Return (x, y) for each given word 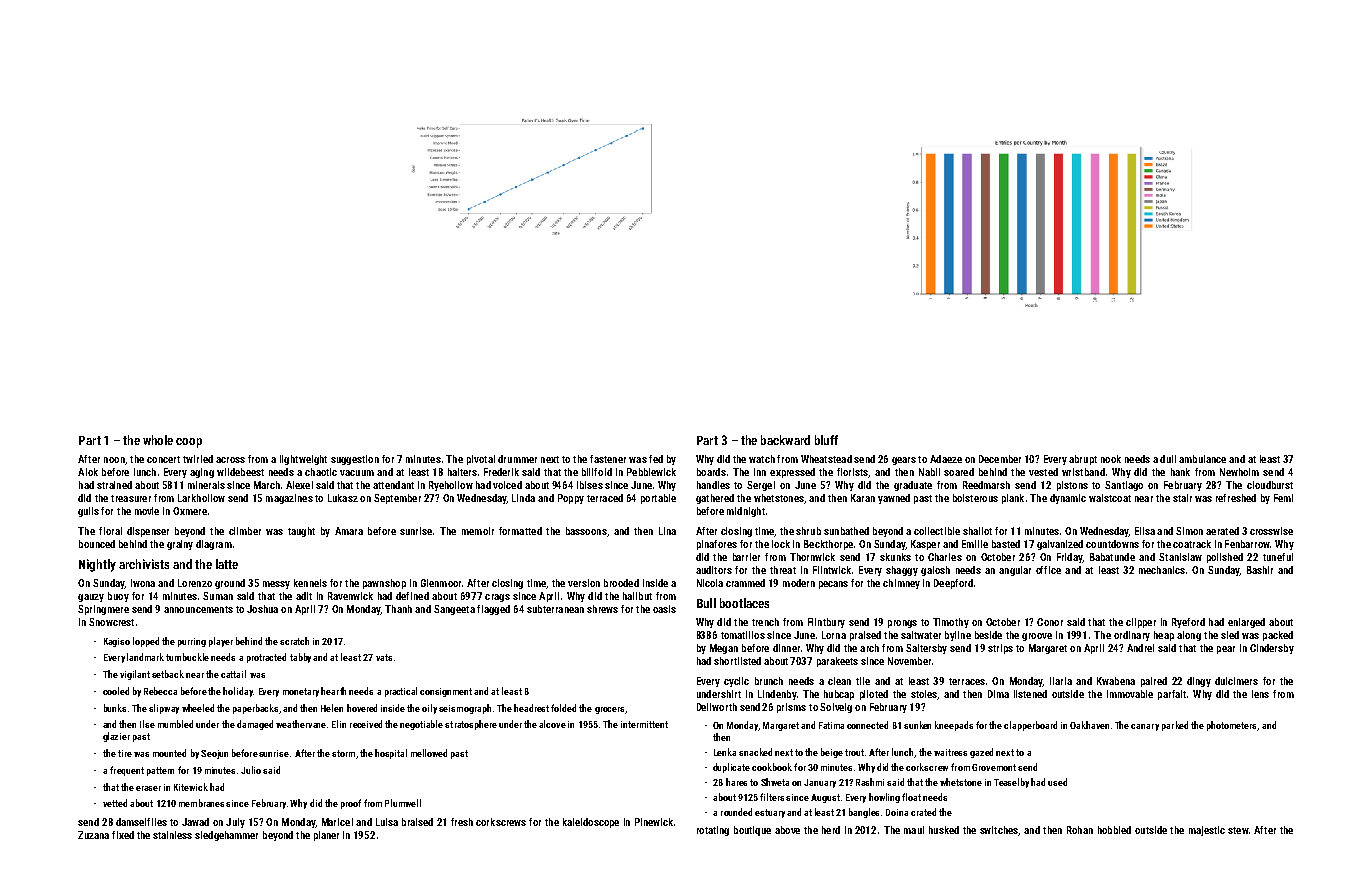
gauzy (91, 598)
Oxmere (190, 511)
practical (401, 692)
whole (158, 440)
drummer (517, 459)
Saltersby (926, 649)
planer (326, 836)
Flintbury (826, 623)
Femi (1283, 498)
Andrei (1140, 648)
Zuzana (93, 835)
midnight (746, 512)
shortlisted (737, 661)
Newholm (1239, 472)
